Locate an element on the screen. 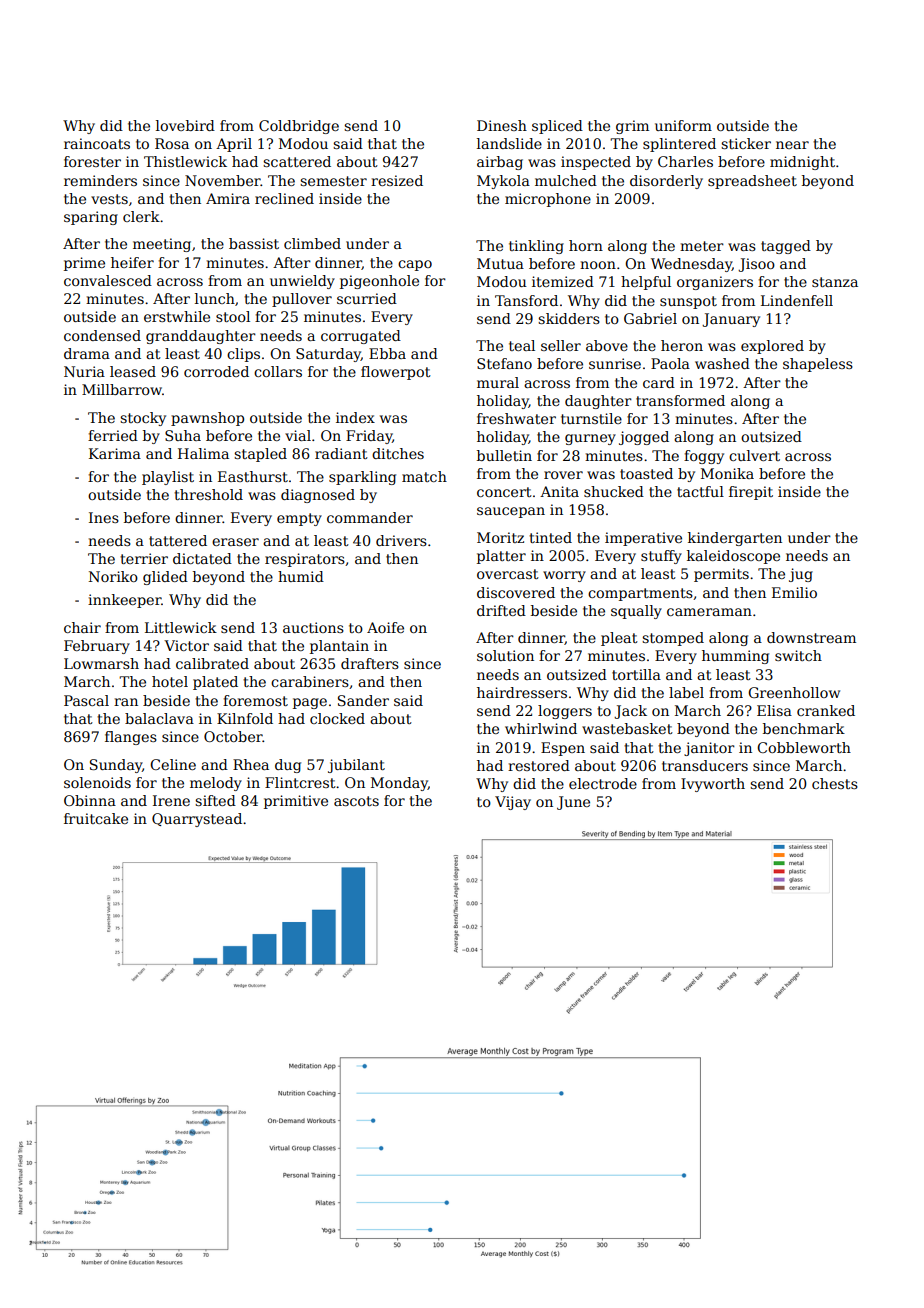 This screenshot has width=924, height=1308. inspected is located at coordinates (596, 163).
